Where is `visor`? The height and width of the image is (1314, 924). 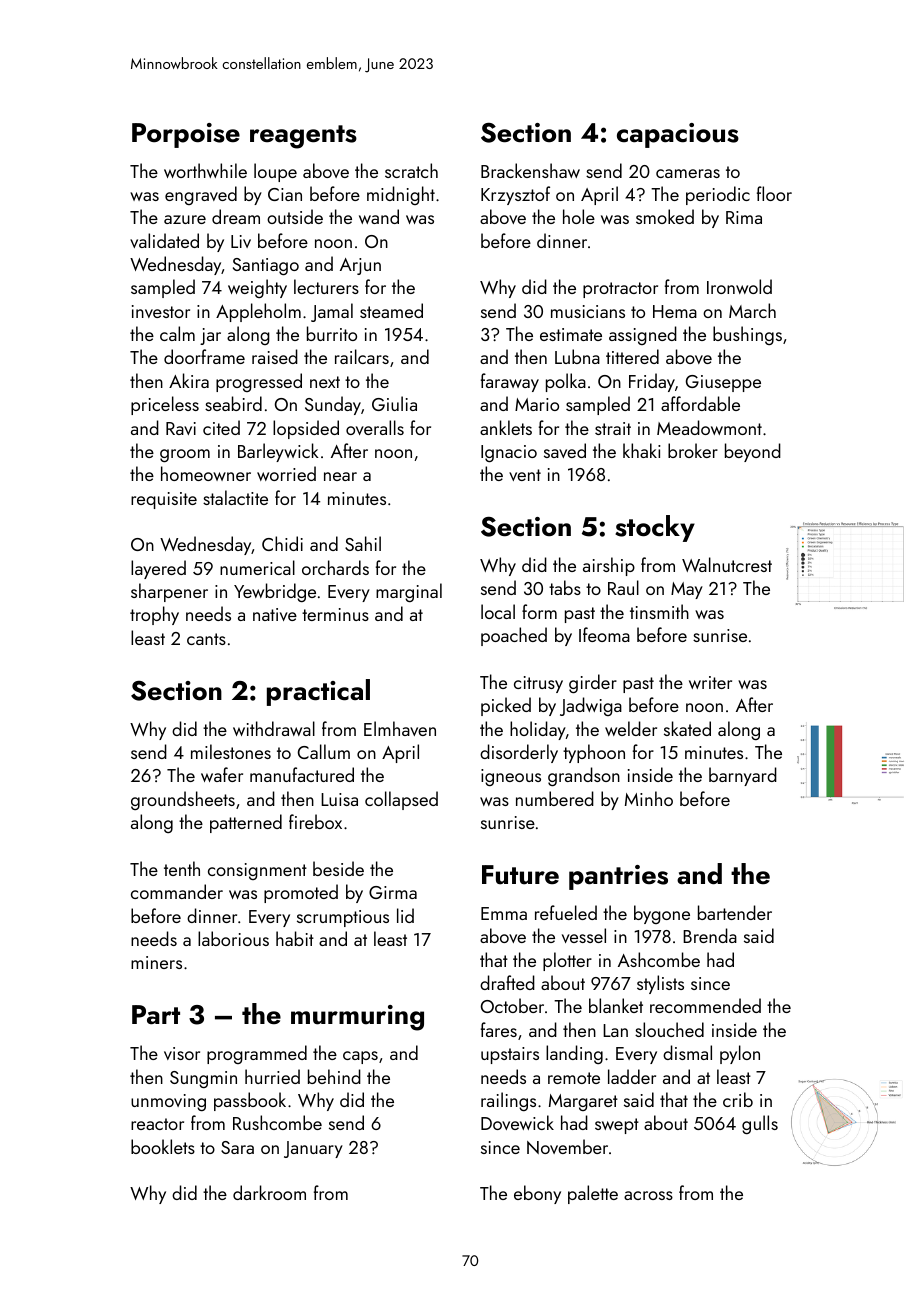 visor is located at coordinates (182, 1053).
